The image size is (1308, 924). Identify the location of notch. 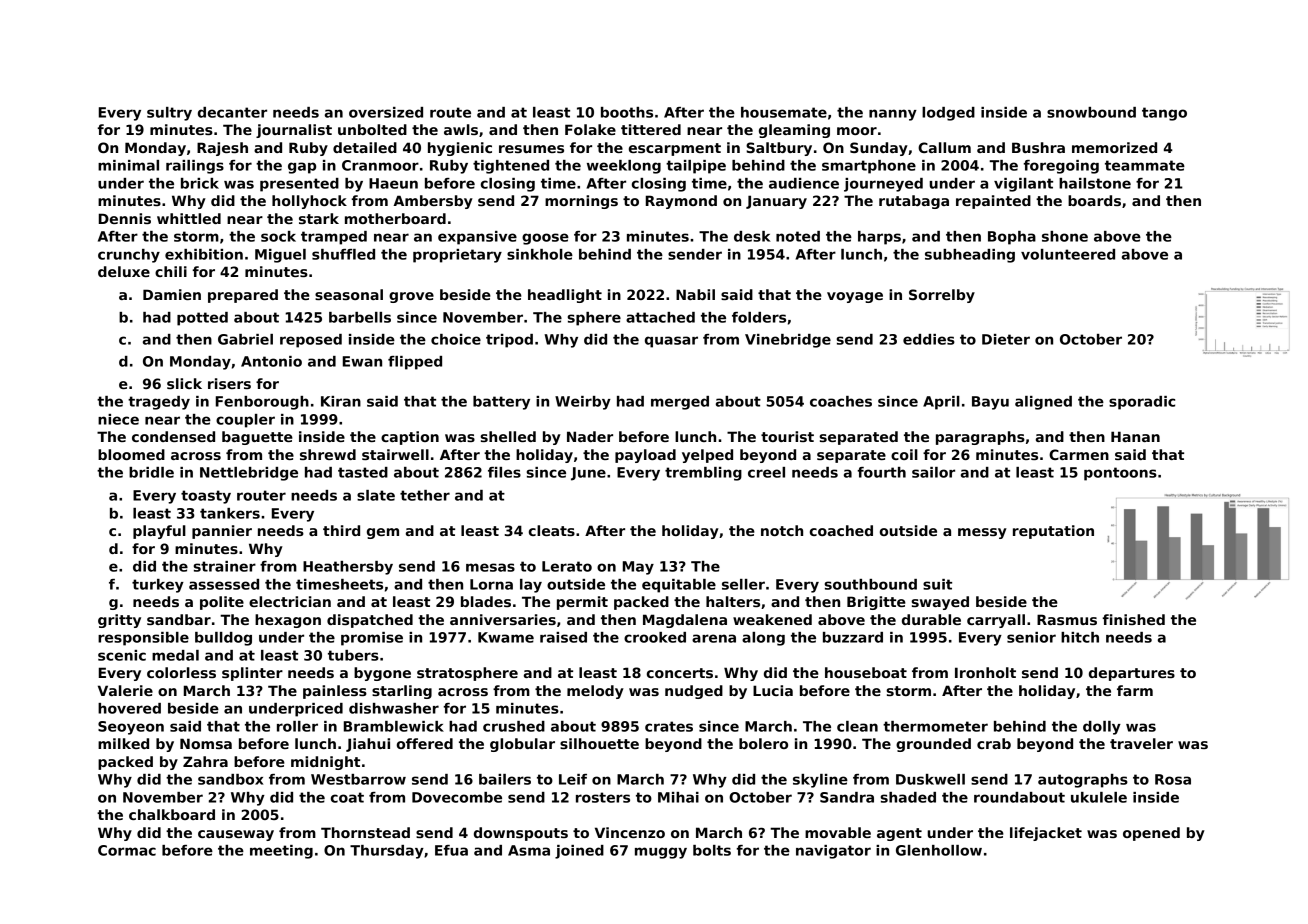
(782, 530).
